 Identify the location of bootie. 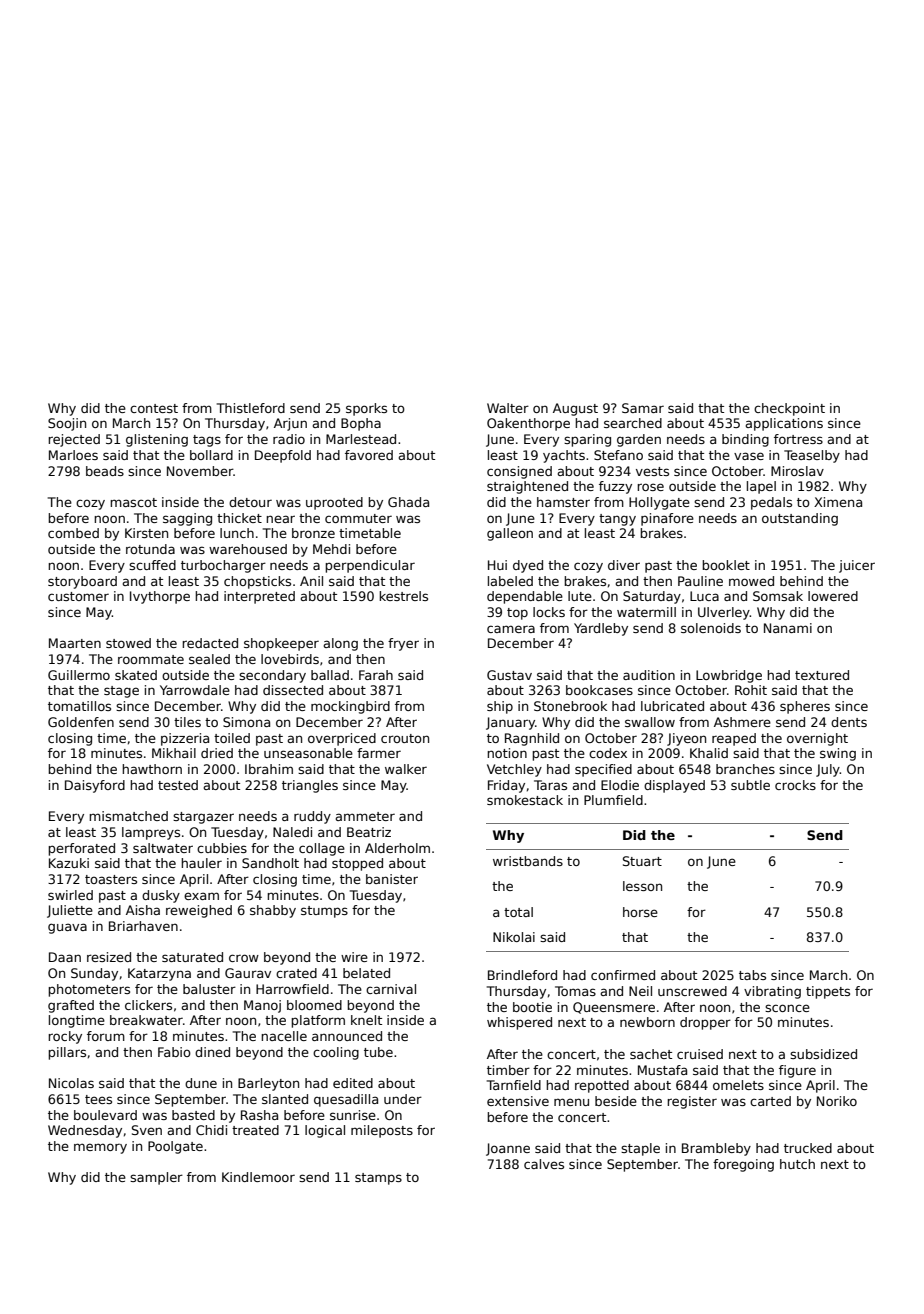
(532, 1007).
